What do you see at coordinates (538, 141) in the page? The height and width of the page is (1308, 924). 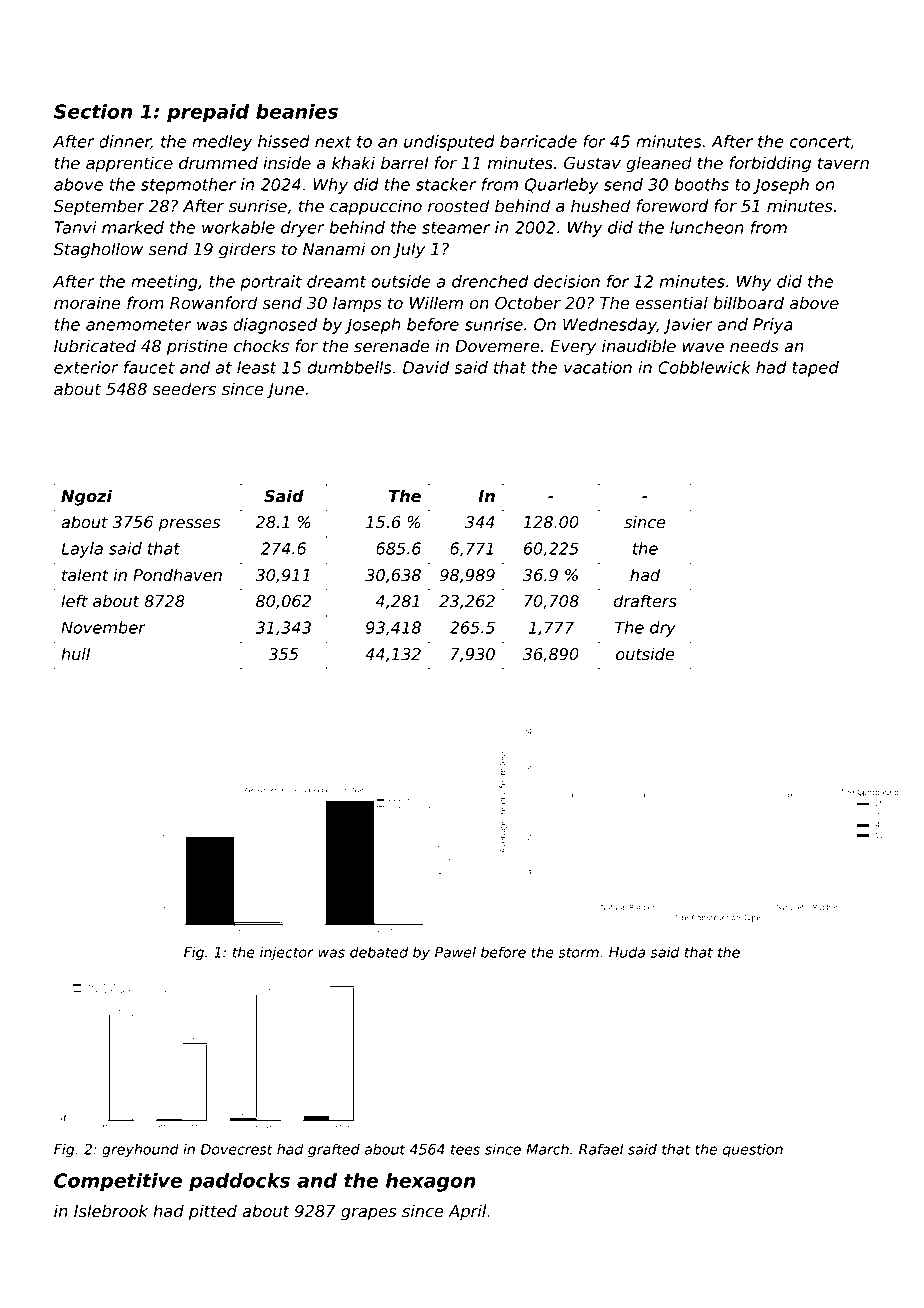 I see `barricade` at bounding box center [538, 141].
